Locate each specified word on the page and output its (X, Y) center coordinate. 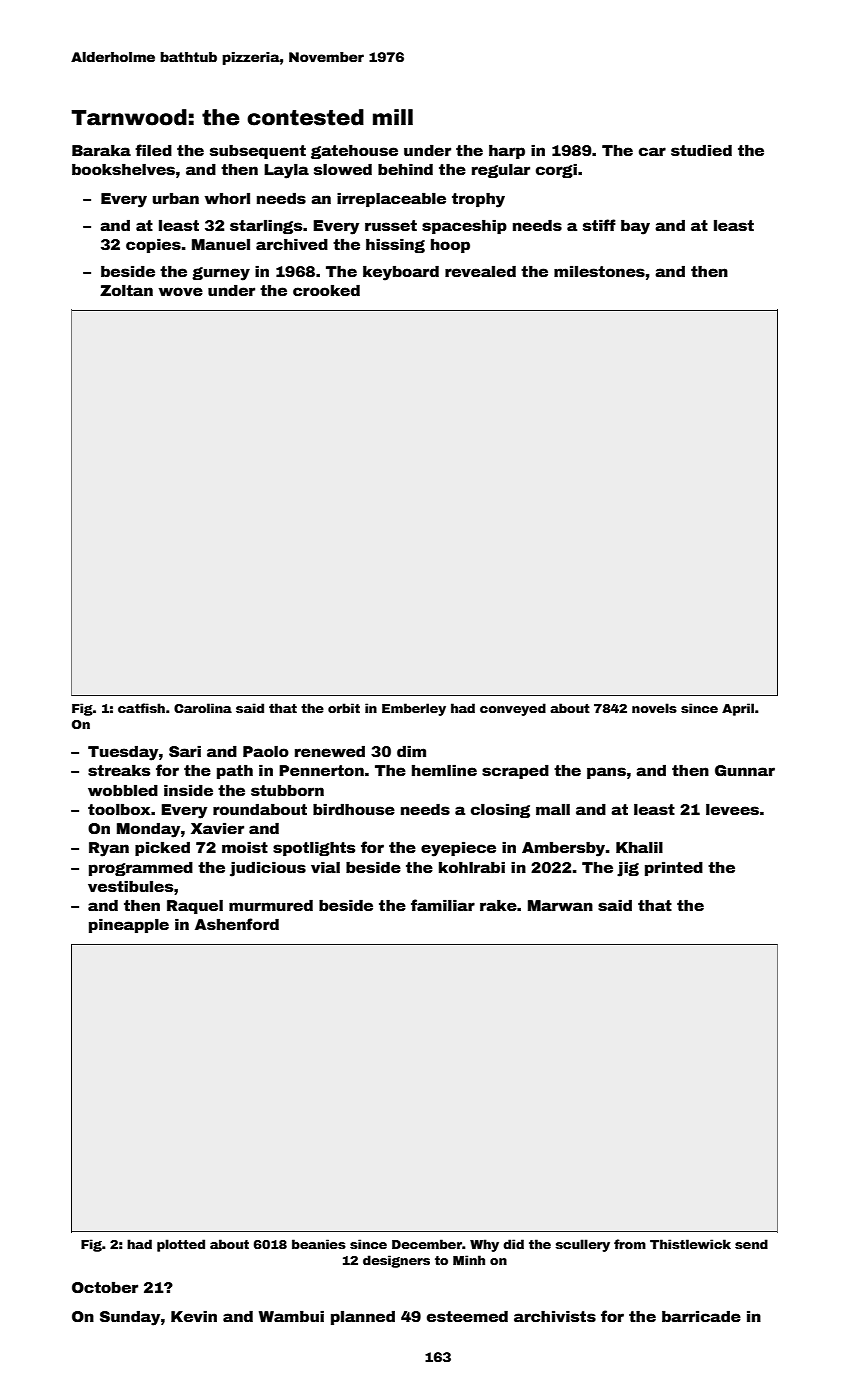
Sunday (130, 1318)
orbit (344, 708)
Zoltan (126, 290)
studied (701, 150)
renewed (330, 751)
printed (674, 868)
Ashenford (237, 924)
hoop (450, 245)
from (630, 1244)
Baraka (101, 150)
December (427, 1244)
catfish (141, 708)
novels (654, 708)
